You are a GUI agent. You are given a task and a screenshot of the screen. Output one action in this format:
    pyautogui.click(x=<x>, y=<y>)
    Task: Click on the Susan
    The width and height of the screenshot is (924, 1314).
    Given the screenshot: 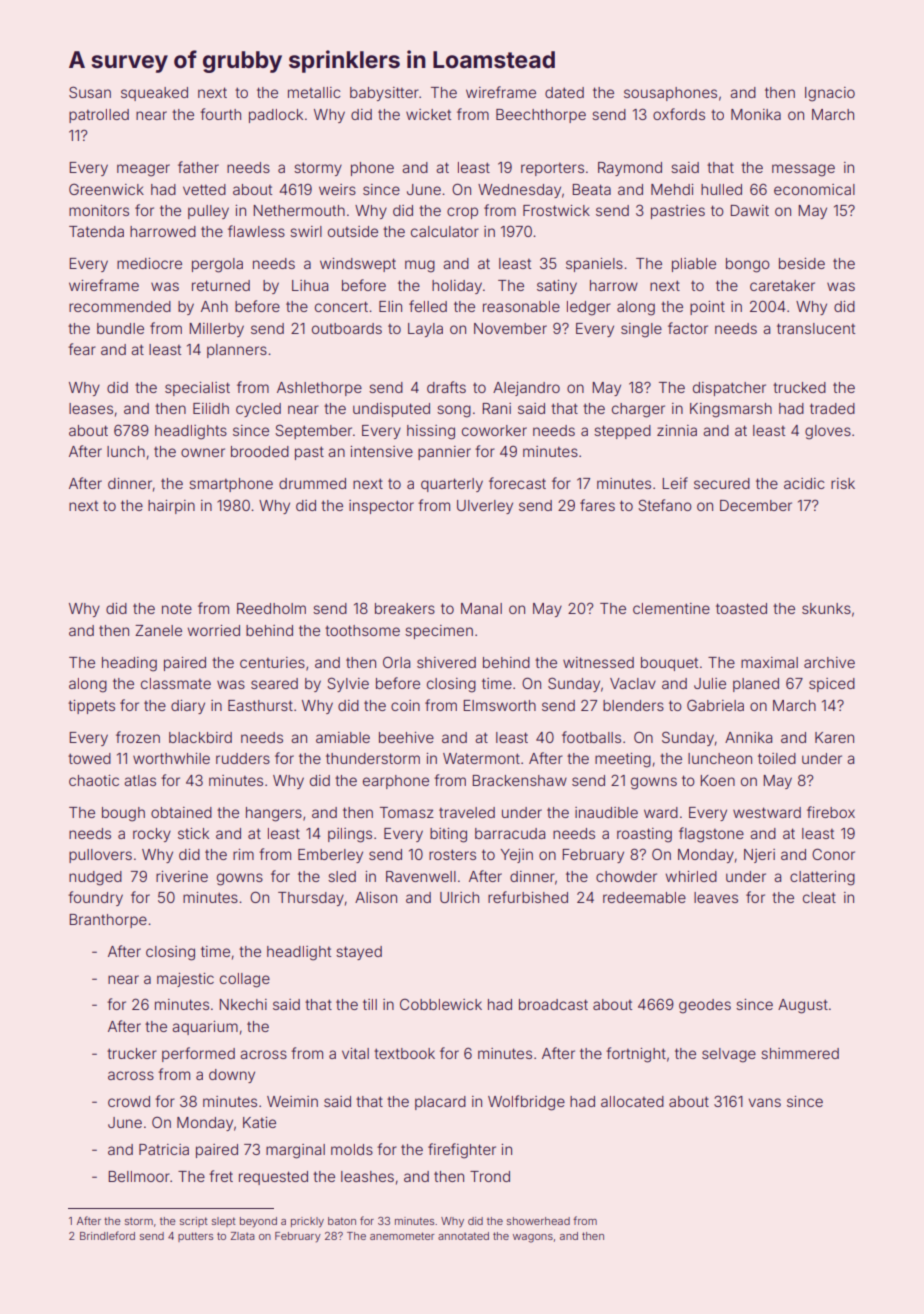 What is the action you would take?
    pyautogui.click(x=90, y=92)
